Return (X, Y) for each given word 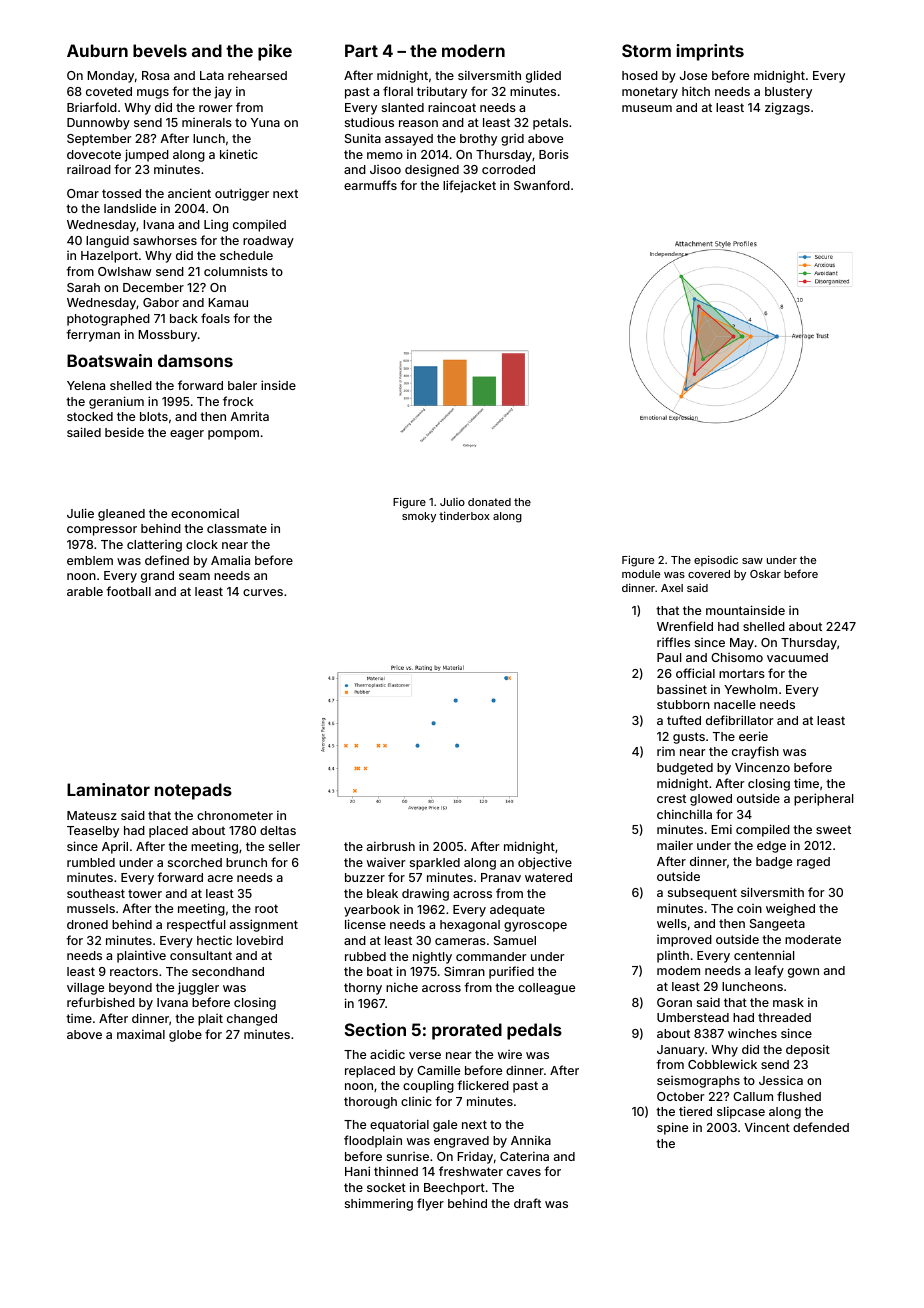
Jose (693, 75)
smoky (419, 517)
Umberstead (693, 1017)
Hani (357, 1171)
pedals (534, 1031)
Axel (672, 588)
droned (87, 924)
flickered (483, 1085)
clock (202, 544)
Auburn (97, 50)
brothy (478, 140)
